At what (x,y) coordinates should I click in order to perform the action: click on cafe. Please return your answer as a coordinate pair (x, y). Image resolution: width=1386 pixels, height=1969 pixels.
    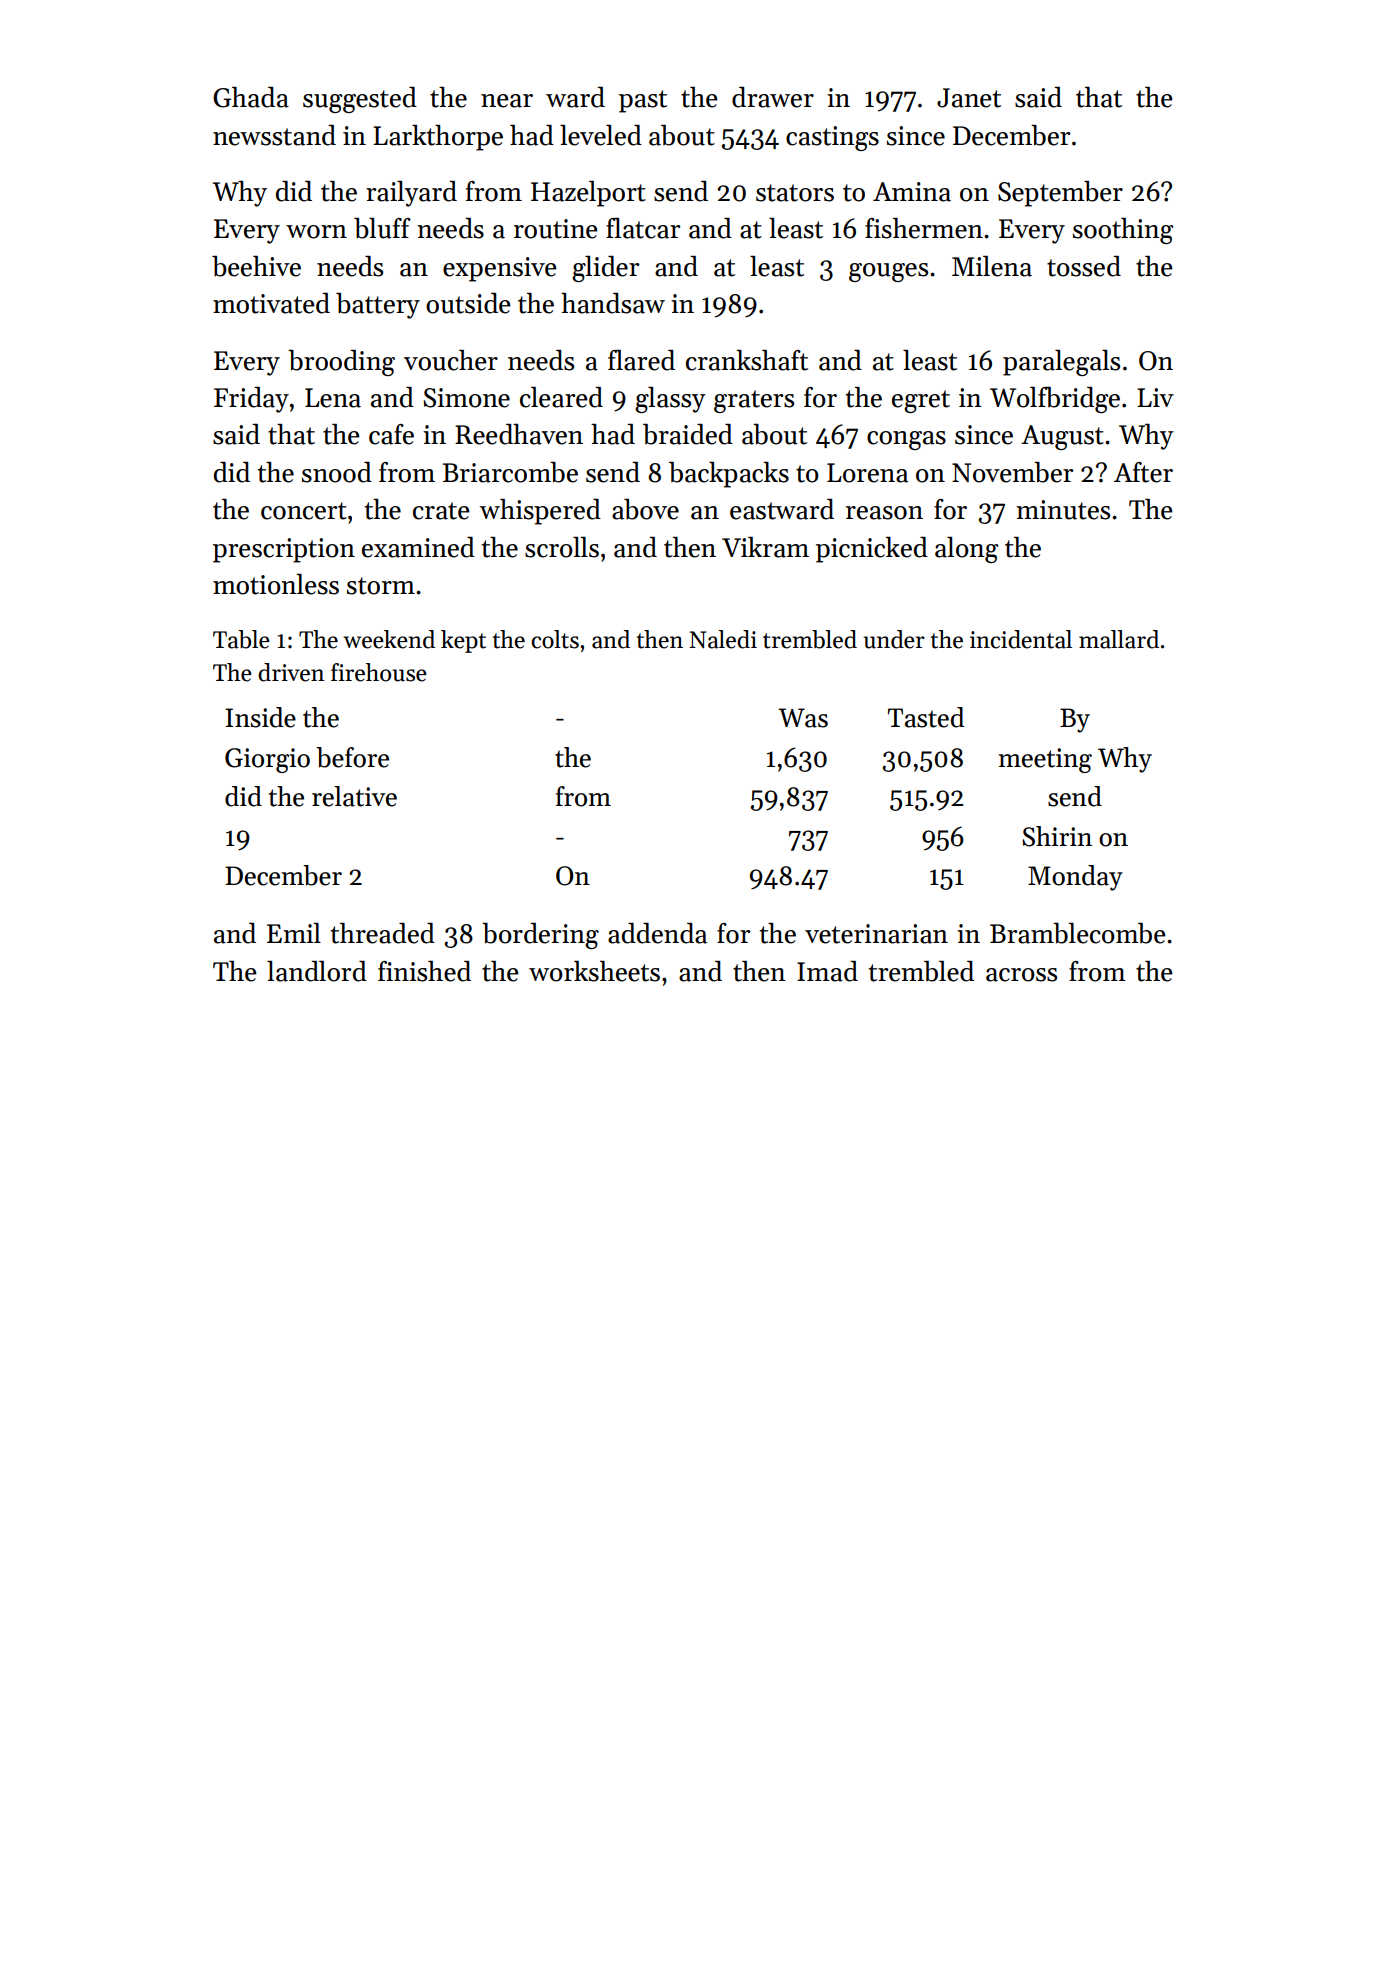
    Looking at the image, I should click on (391, 434).
